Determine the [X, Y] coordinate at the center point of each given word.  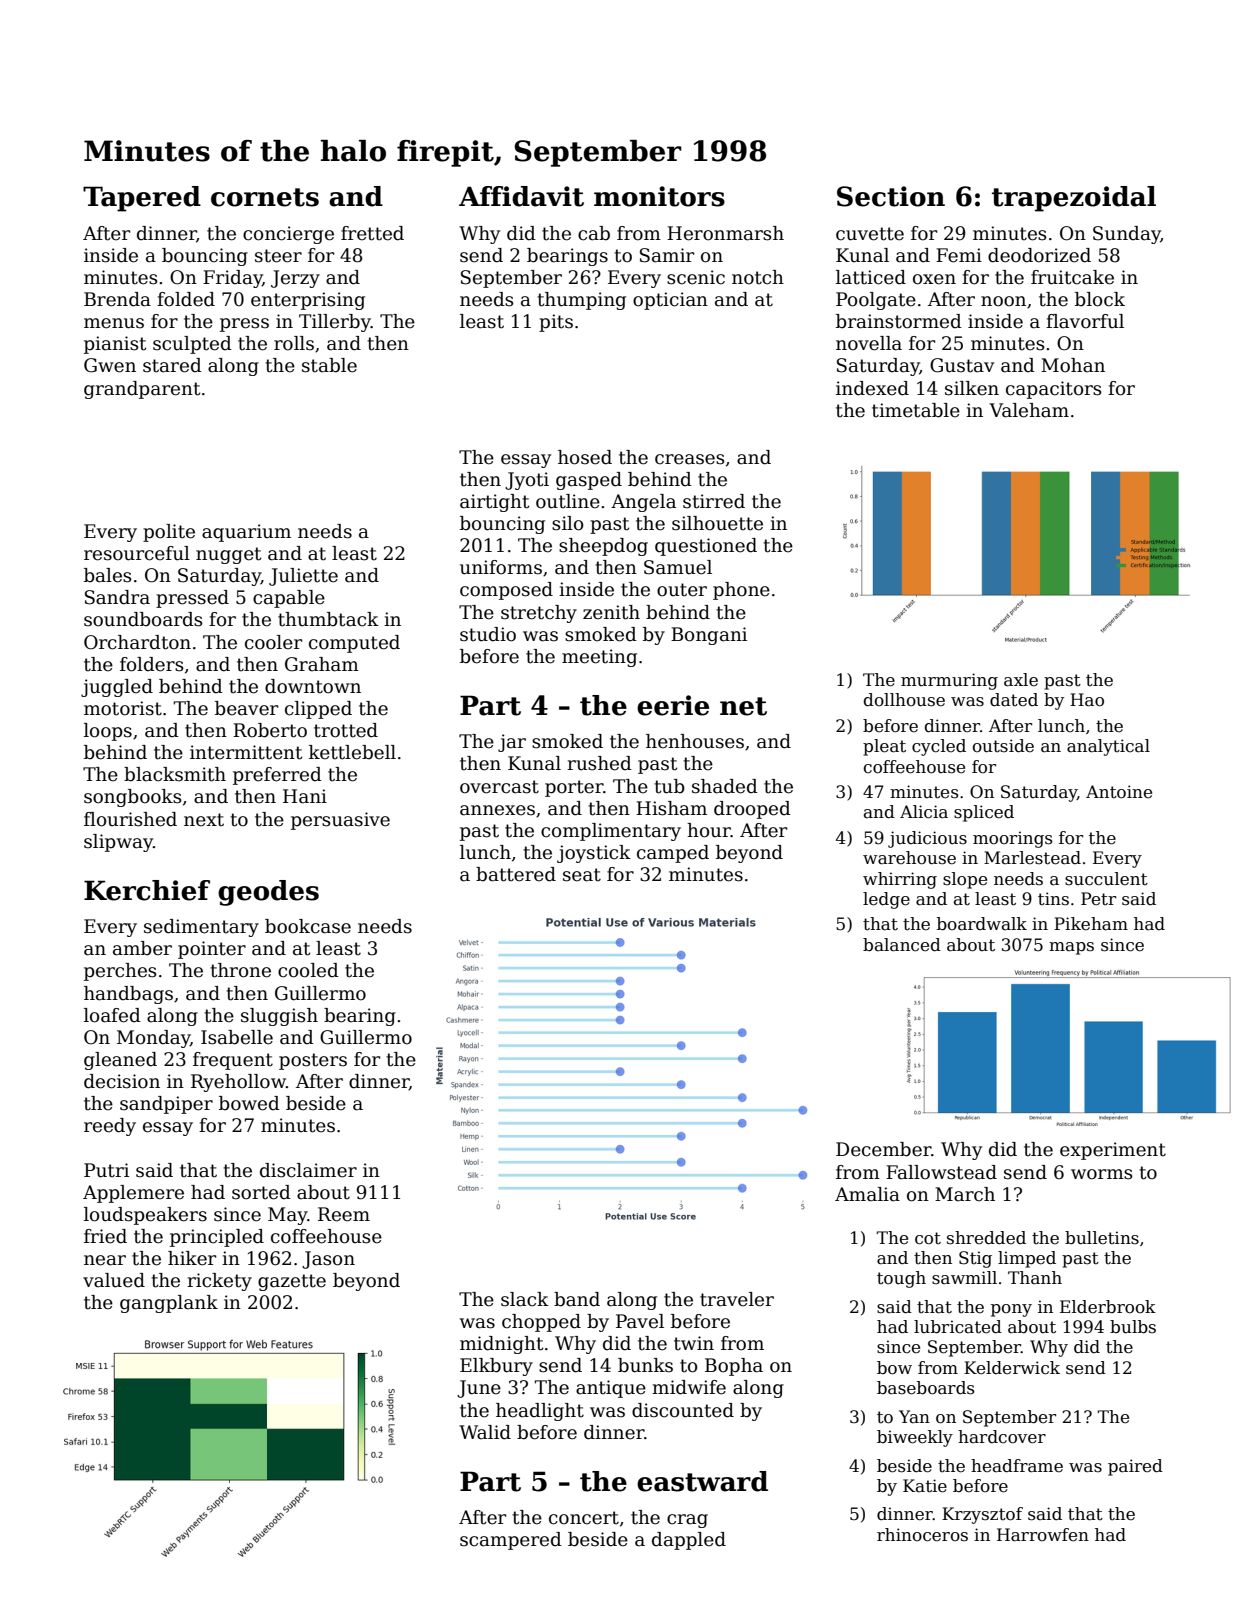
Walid [485, 1432]
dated [1014, 700]
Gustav [962, 365]
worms [1102, 1174]
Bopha [734, 1367]
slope [965, 880]
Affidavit [521, 196]
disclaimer [308, 1170]
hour [709, 830]
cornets [265, 197]
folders [152, 664]
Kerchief [147, 890]
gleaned [120, 1061]
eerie [673, 705]
